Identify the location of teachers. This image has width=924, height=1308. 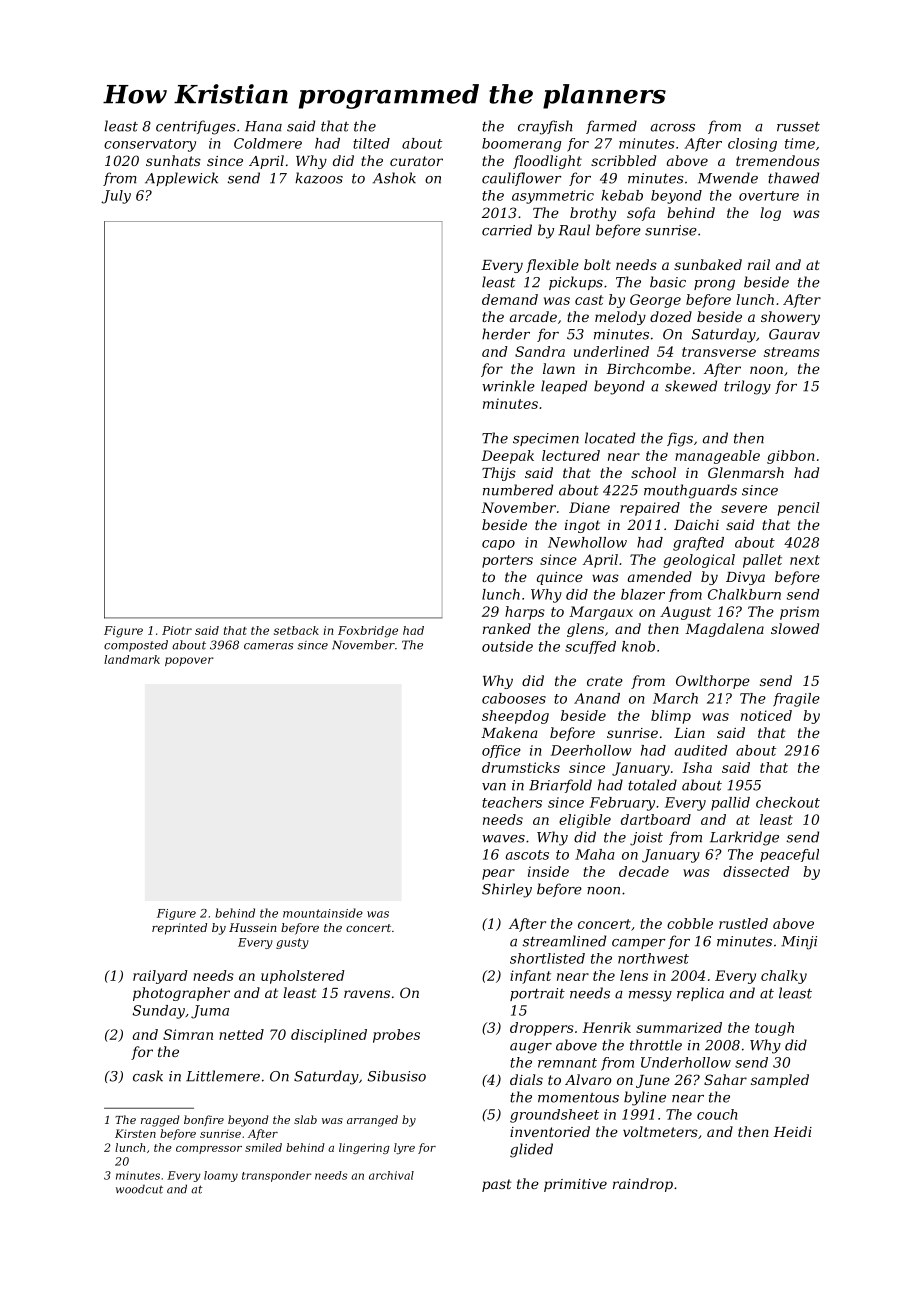
(512, 802).
